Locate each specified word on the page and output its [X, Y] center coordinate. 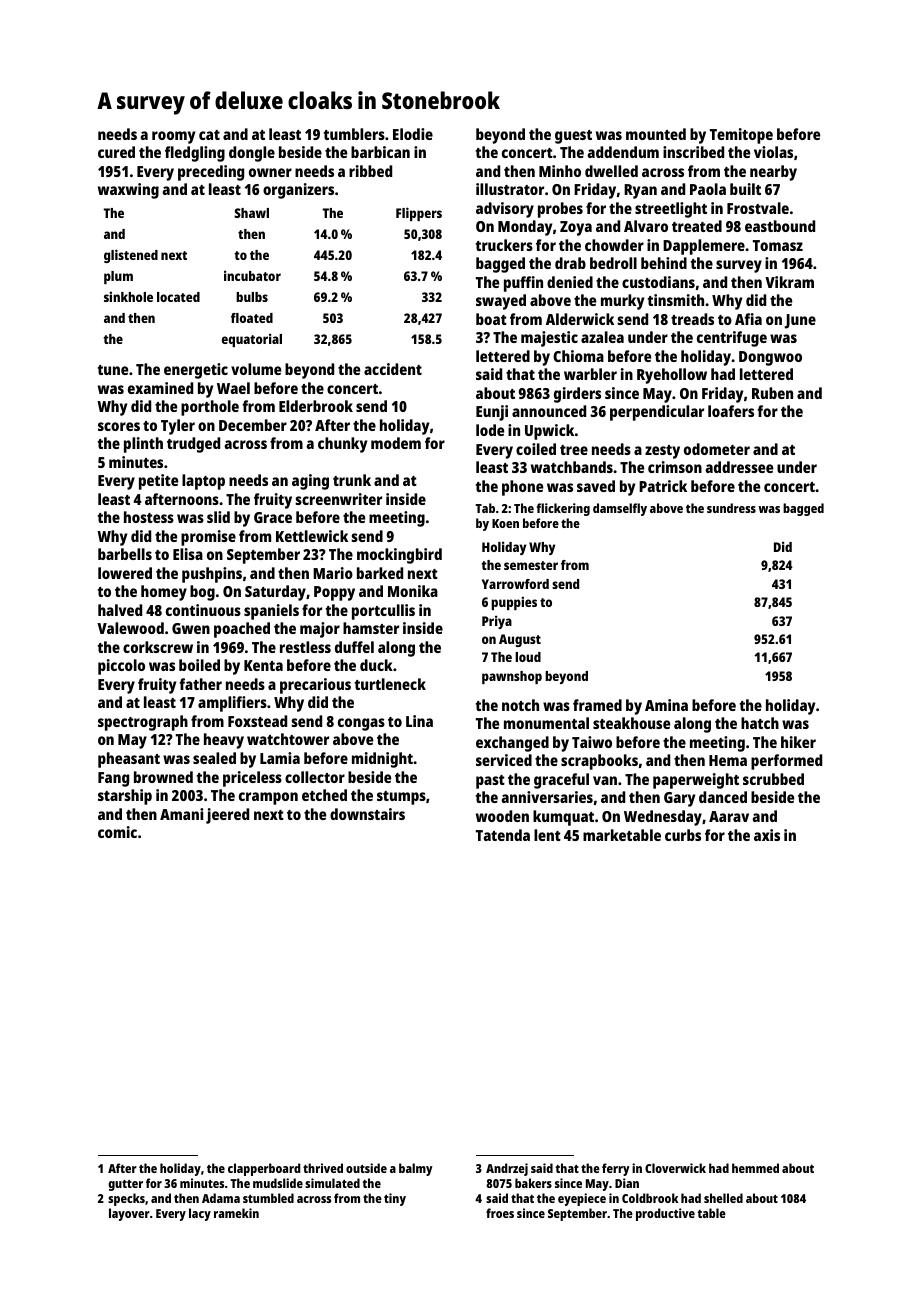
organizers [298, 191]
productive [665, 1214]
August [520, 640]
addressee [739, 467]
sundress [731, 508]
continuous [203, 610]
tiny [395, 1199]
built [745, 189]
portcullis [383, 612]
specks [126, 1199]
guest [573, 137]
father [200, 684]
